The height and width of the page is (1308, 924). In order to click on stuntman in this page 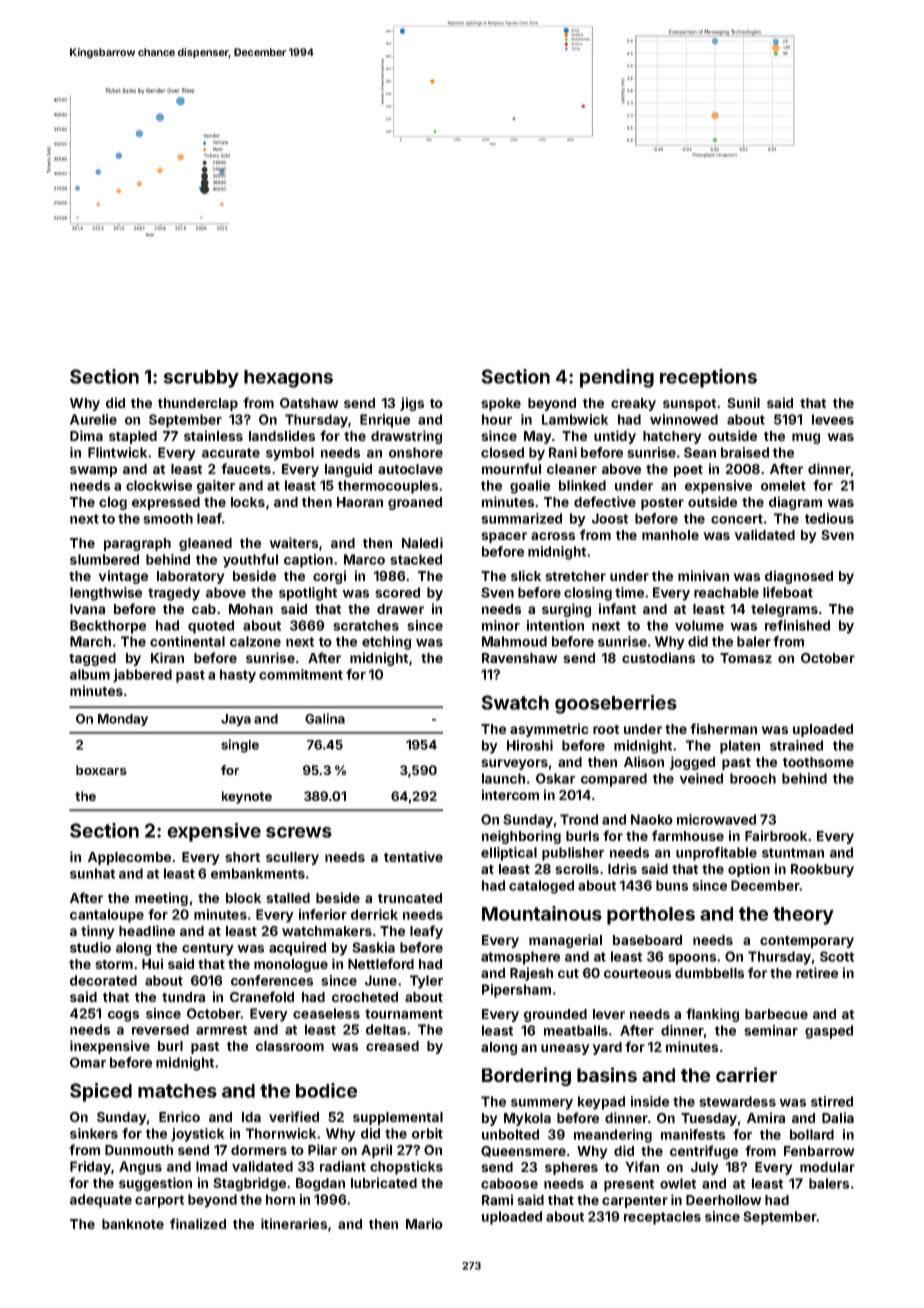, I will do `click(793, 853)`.
